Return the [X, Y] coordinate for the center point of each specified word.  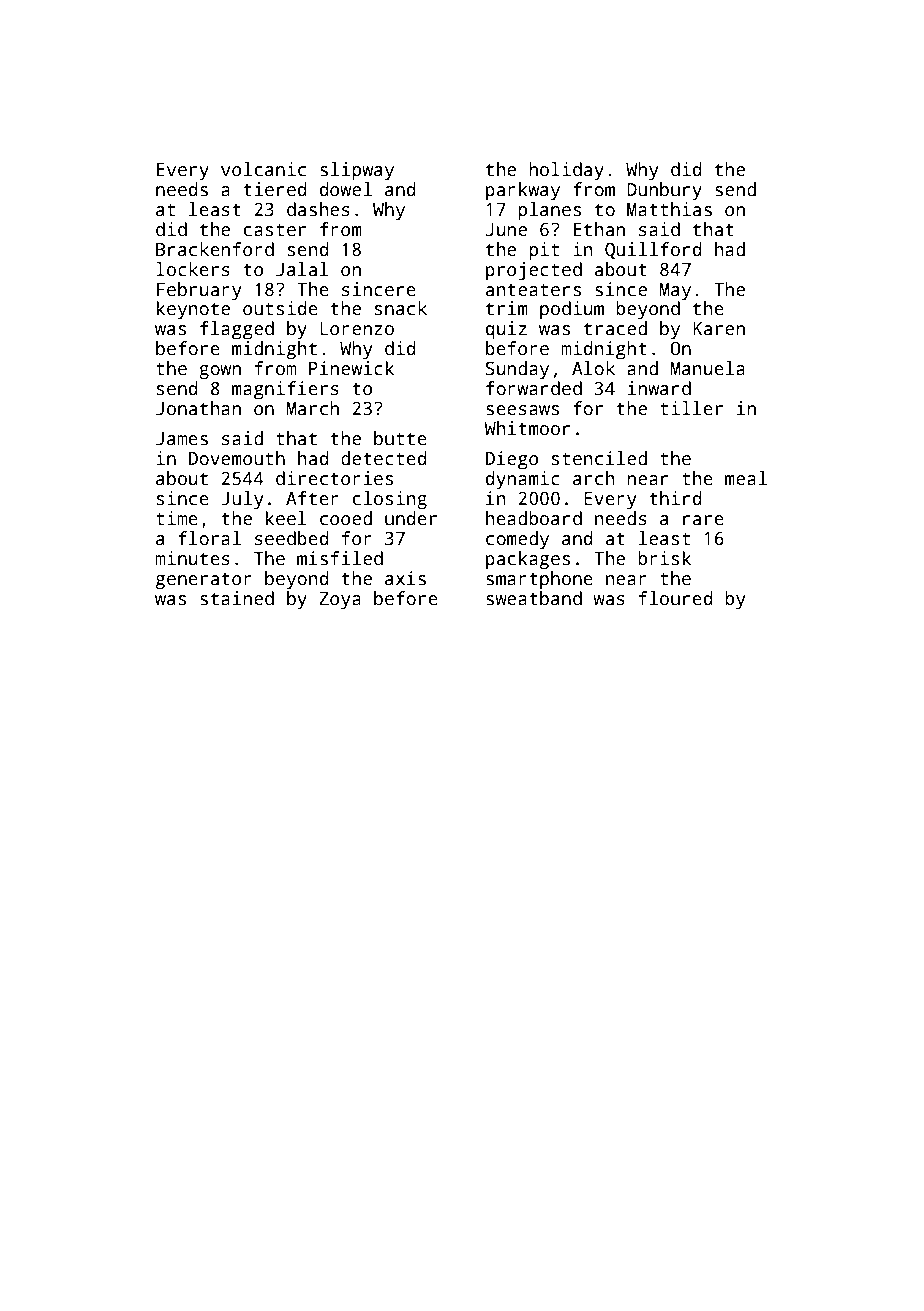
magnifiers [285, 390]
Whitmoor [527, 428]
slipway [357, 171]
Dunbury [664, 191]
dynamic [523, 480]
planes [549, 211]
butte [400, 438]
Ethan [599, 229]
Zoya [340, 601]
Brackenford [215, 249]
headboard [534, 518]
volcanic [263, 169]
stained [237, 598]
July [242, 500]
